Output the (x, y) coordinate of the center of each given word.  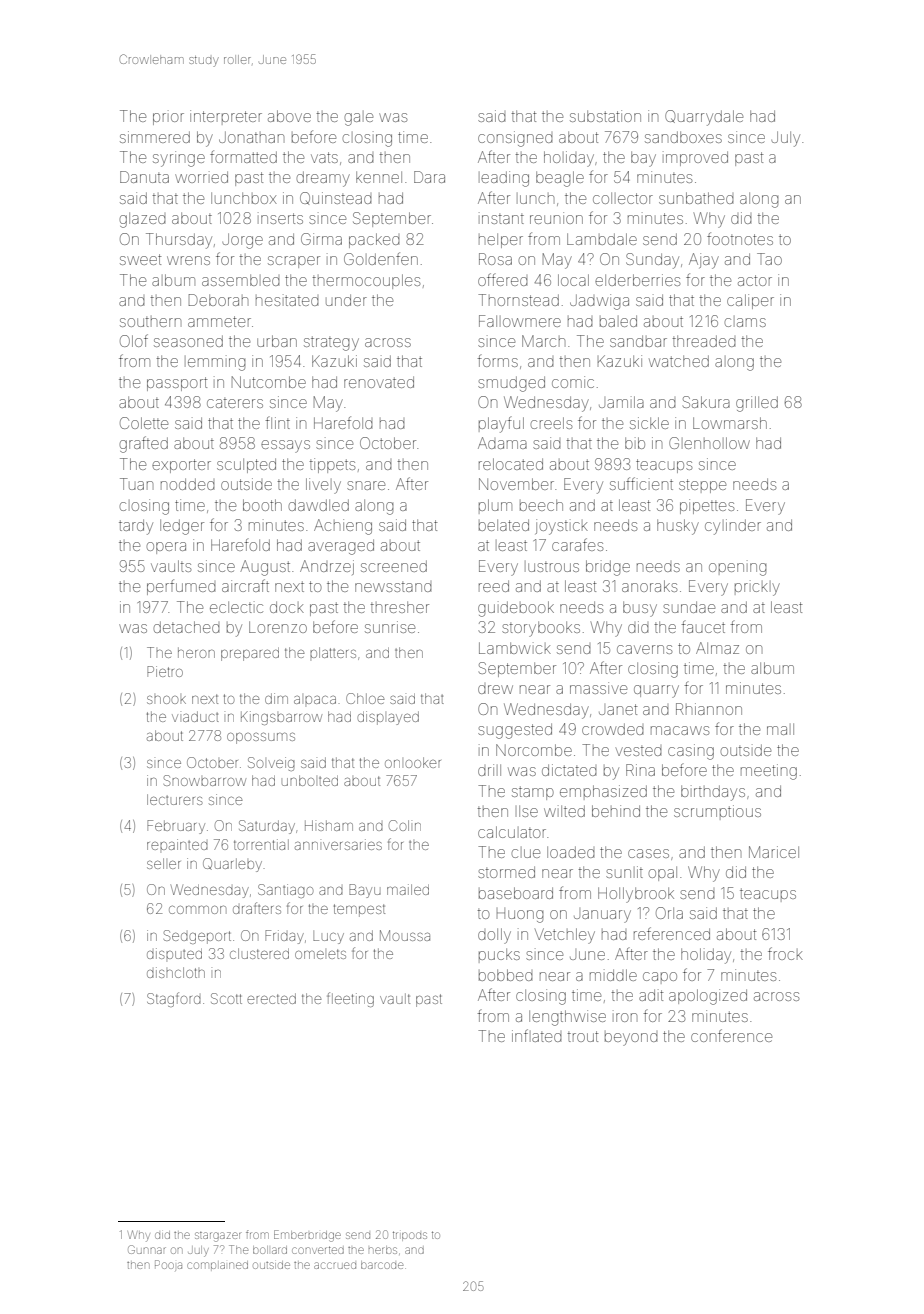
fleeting (350, 999)
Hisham (329, 825)
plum (495, 505)
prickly (757, 589)
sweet (140, 259)
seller (163, 863)
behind (616, 811)
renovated (379, 382)
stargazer (217, 1237)
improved (697, 158)
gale (359, 119)
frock (785, 953)
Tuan (136, 484)
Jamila (621, 402)
